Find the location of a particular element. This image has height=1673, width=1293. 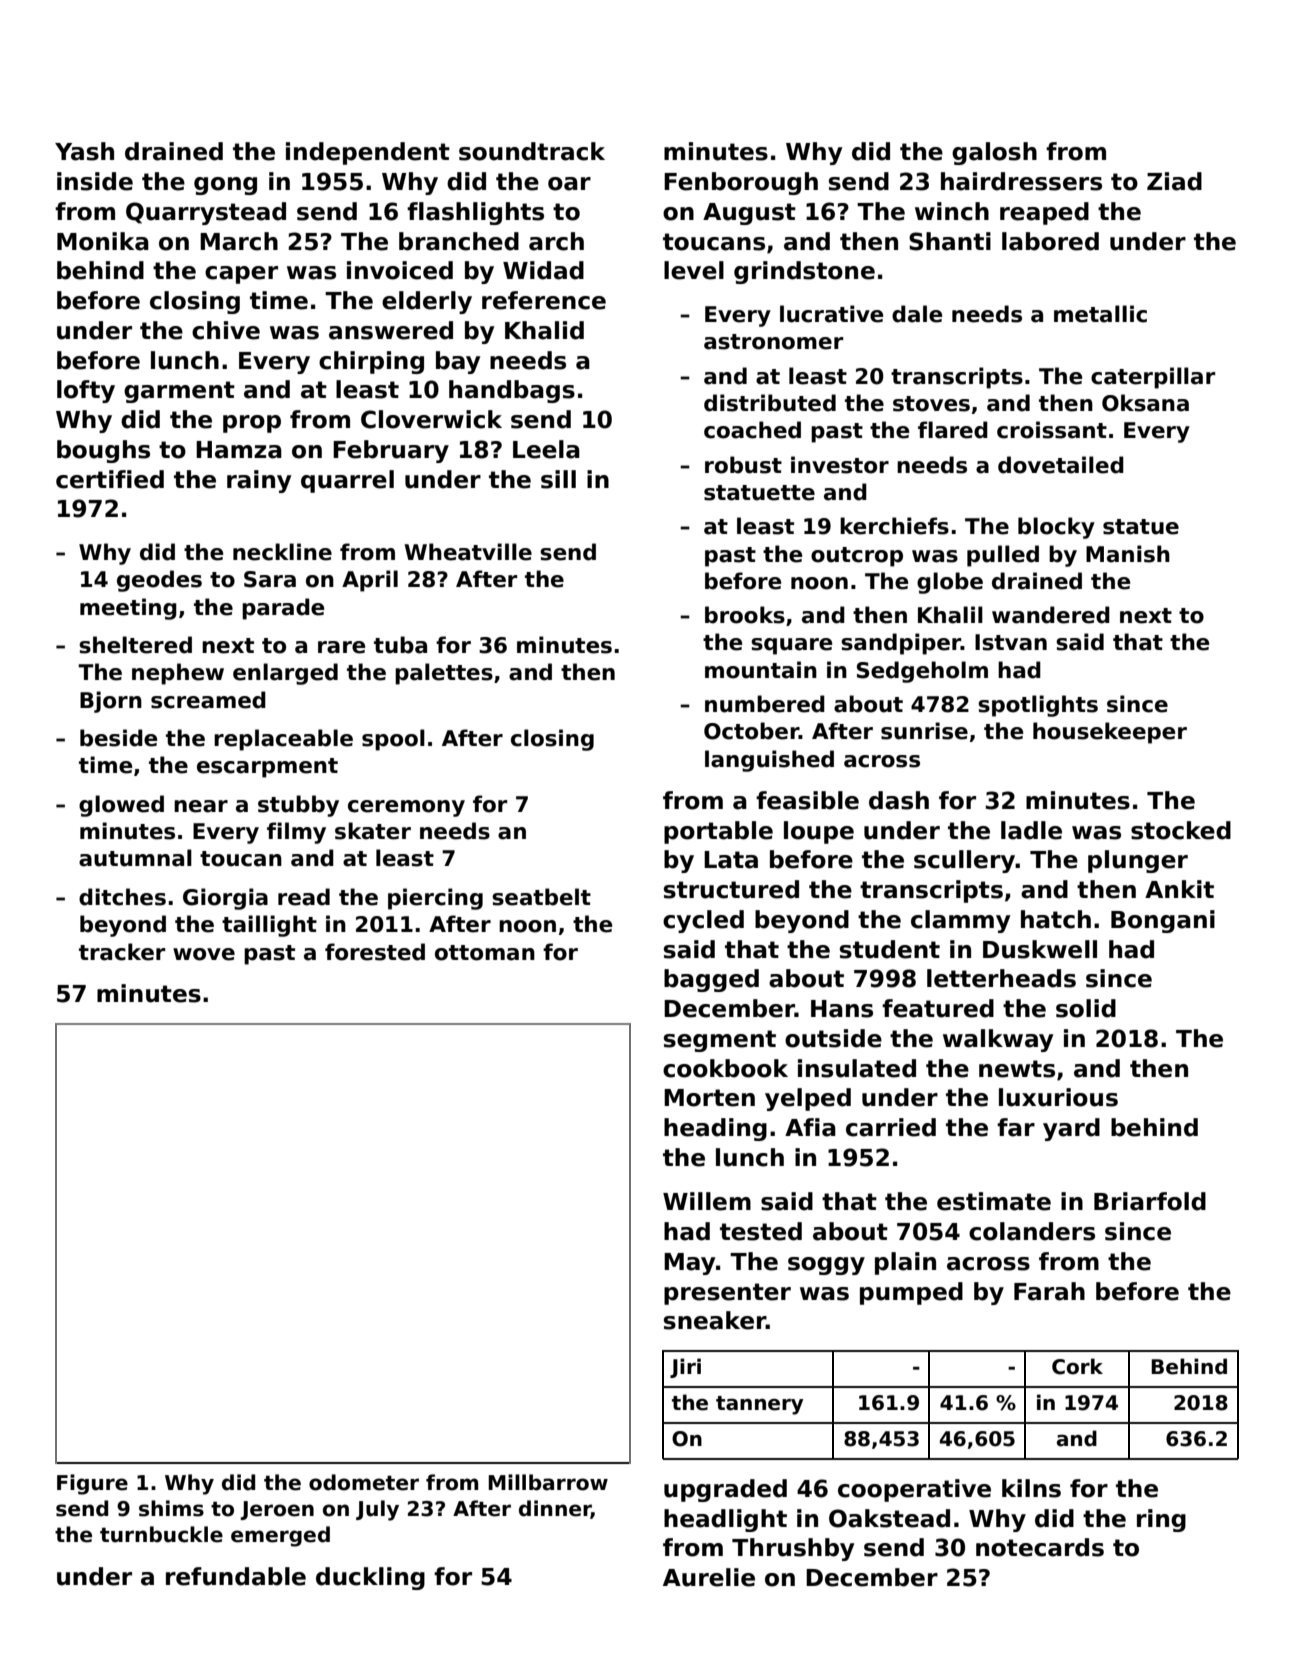

lofty is located at coordinates (86, 391).
